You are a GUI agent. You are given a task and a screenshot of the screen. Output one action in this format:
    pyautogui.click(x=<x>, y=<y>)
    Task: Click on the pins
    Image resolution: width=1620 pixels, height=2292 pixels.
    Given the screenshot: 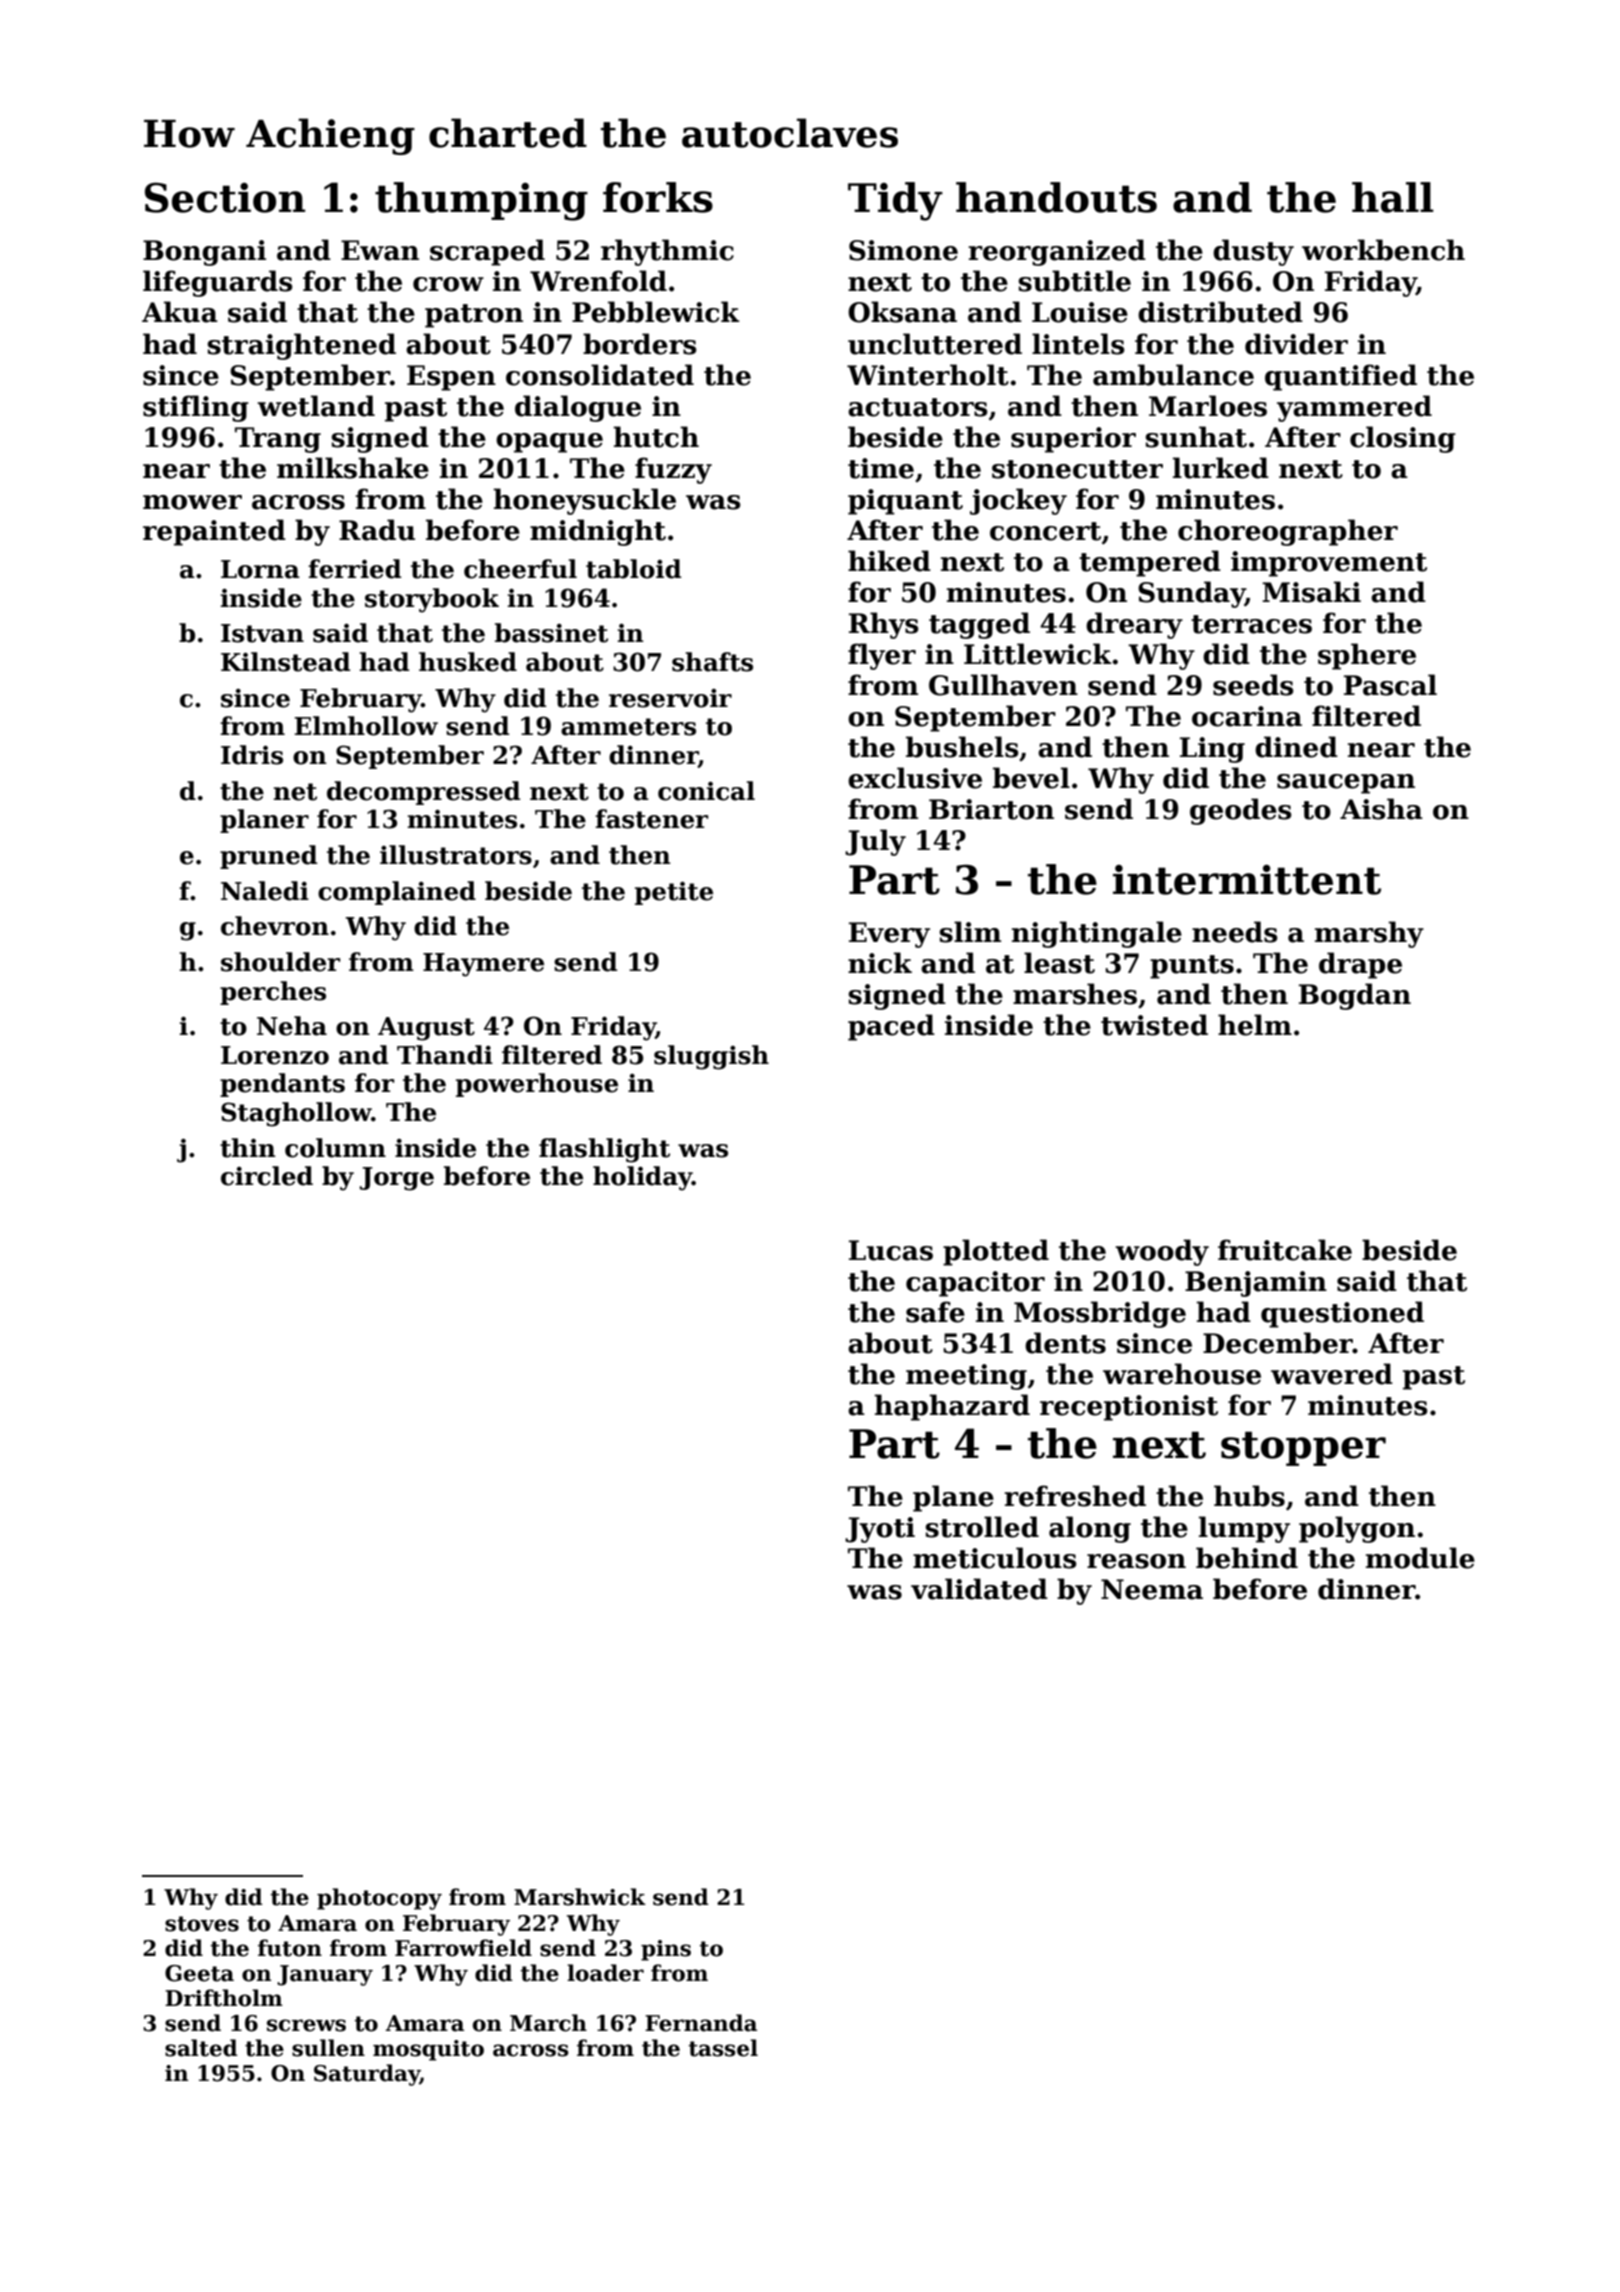 What is the action you would take?
    pyautogui.click(x=666, y=1950)
